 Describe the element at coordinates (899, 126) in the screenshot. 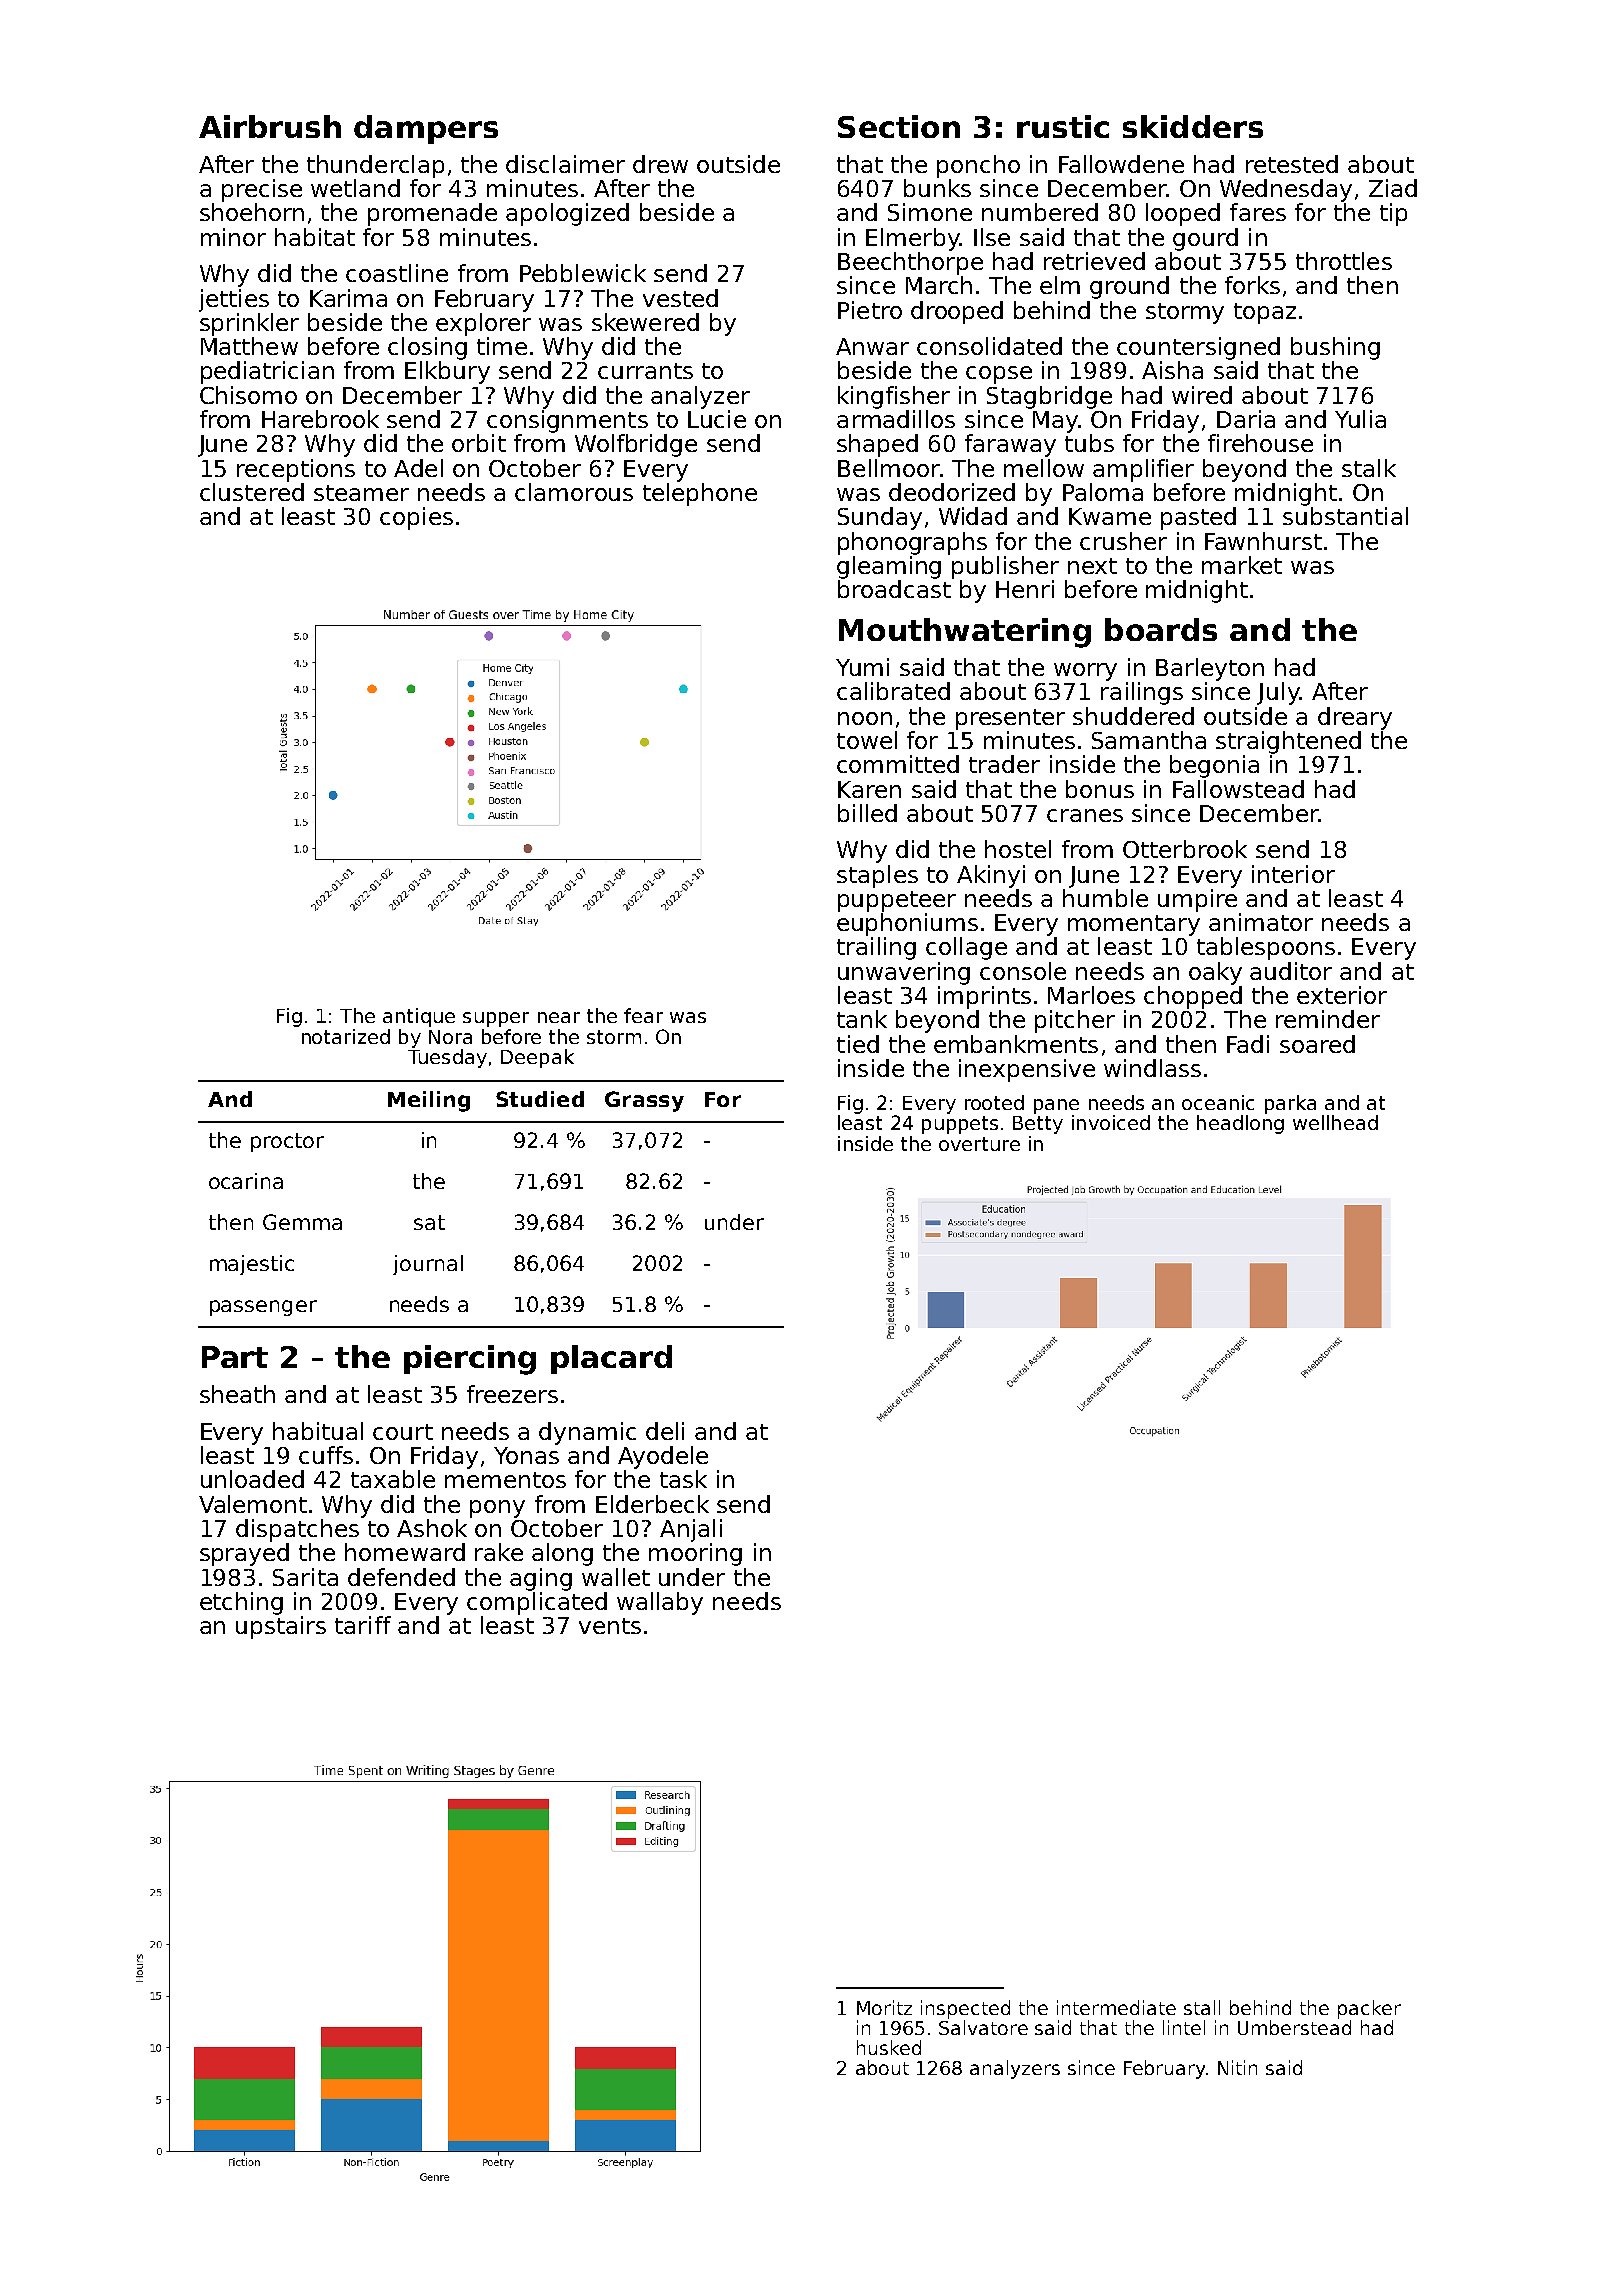

I see `Section` at that location.
